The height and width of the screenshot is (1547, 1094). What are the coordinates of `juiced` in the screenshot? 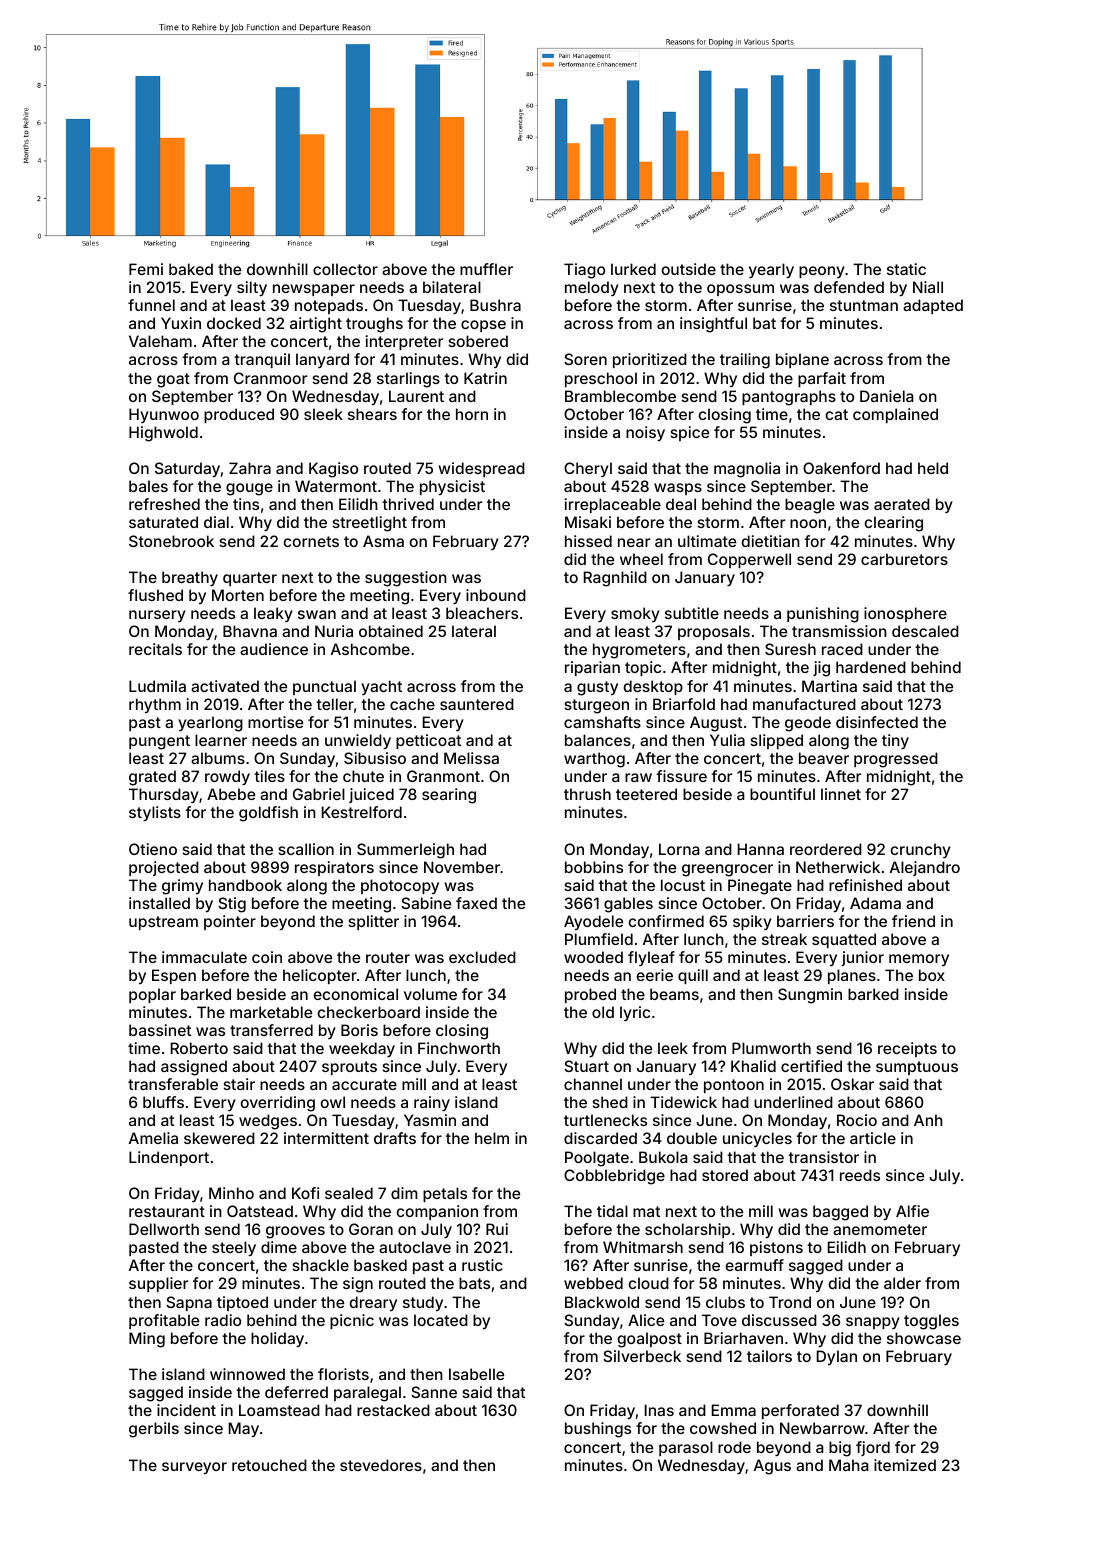 It's located at (371, 795).
